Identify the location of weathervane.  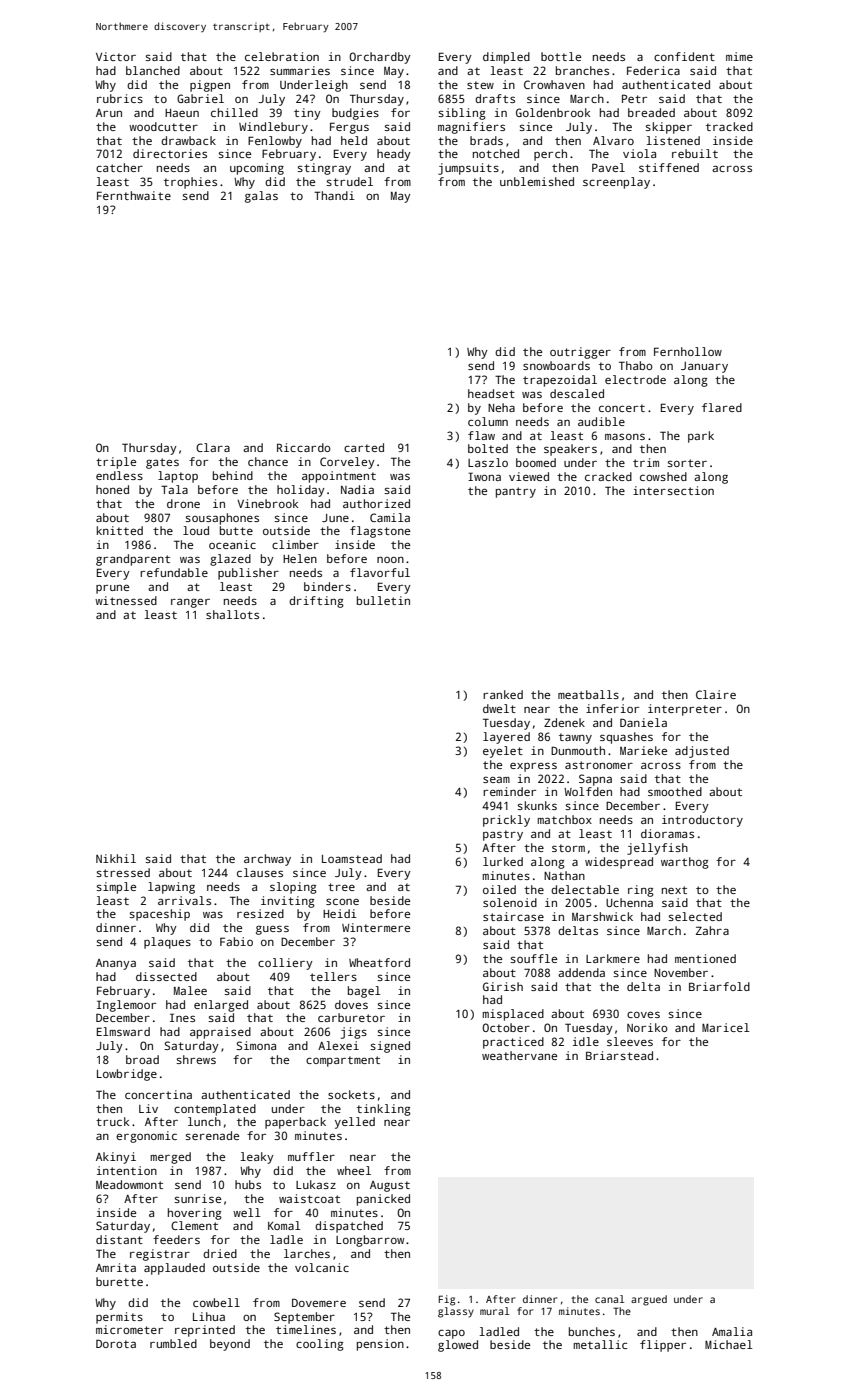
(519, 1055).
